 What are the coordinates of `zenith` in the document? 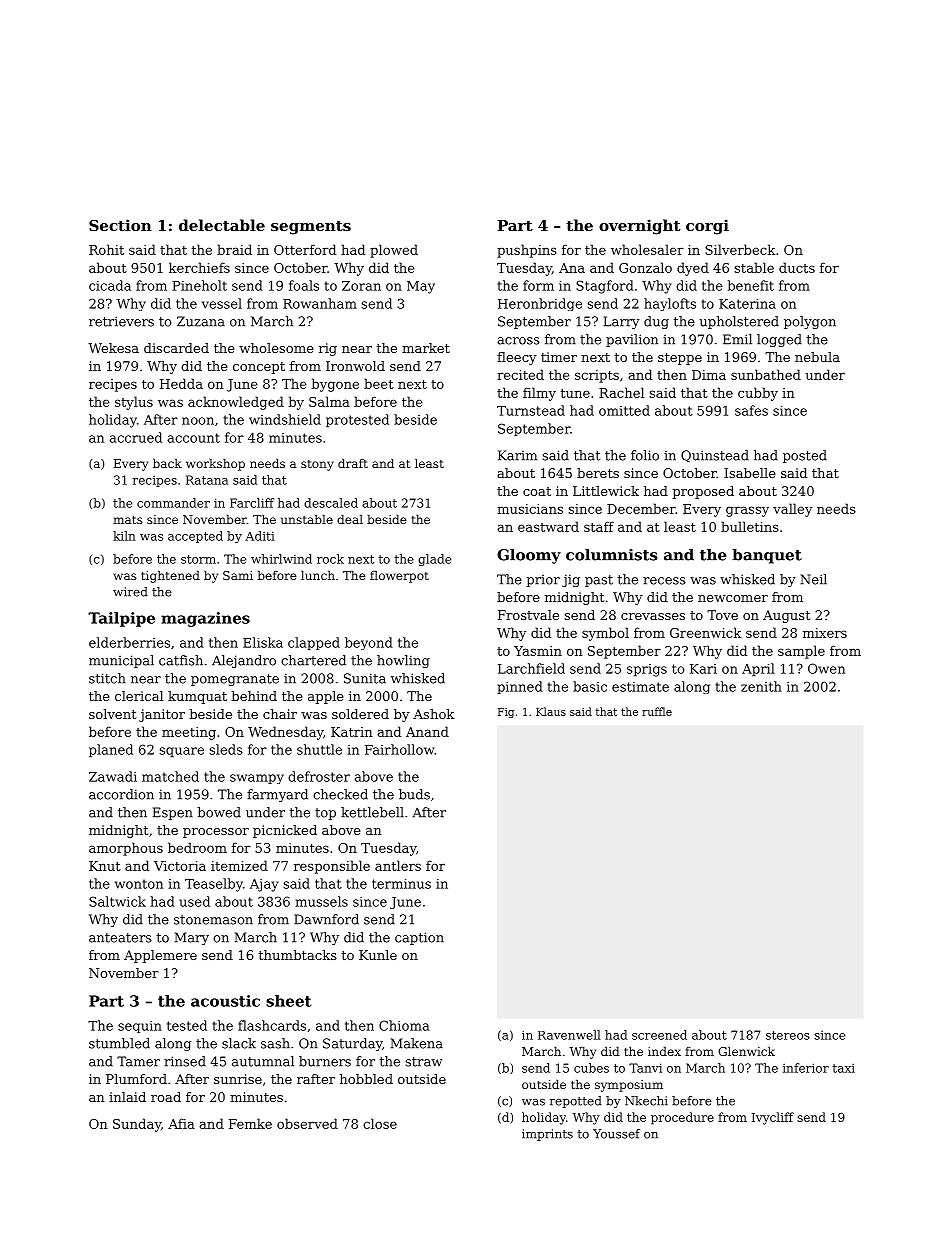 It's located at (761, 686).
